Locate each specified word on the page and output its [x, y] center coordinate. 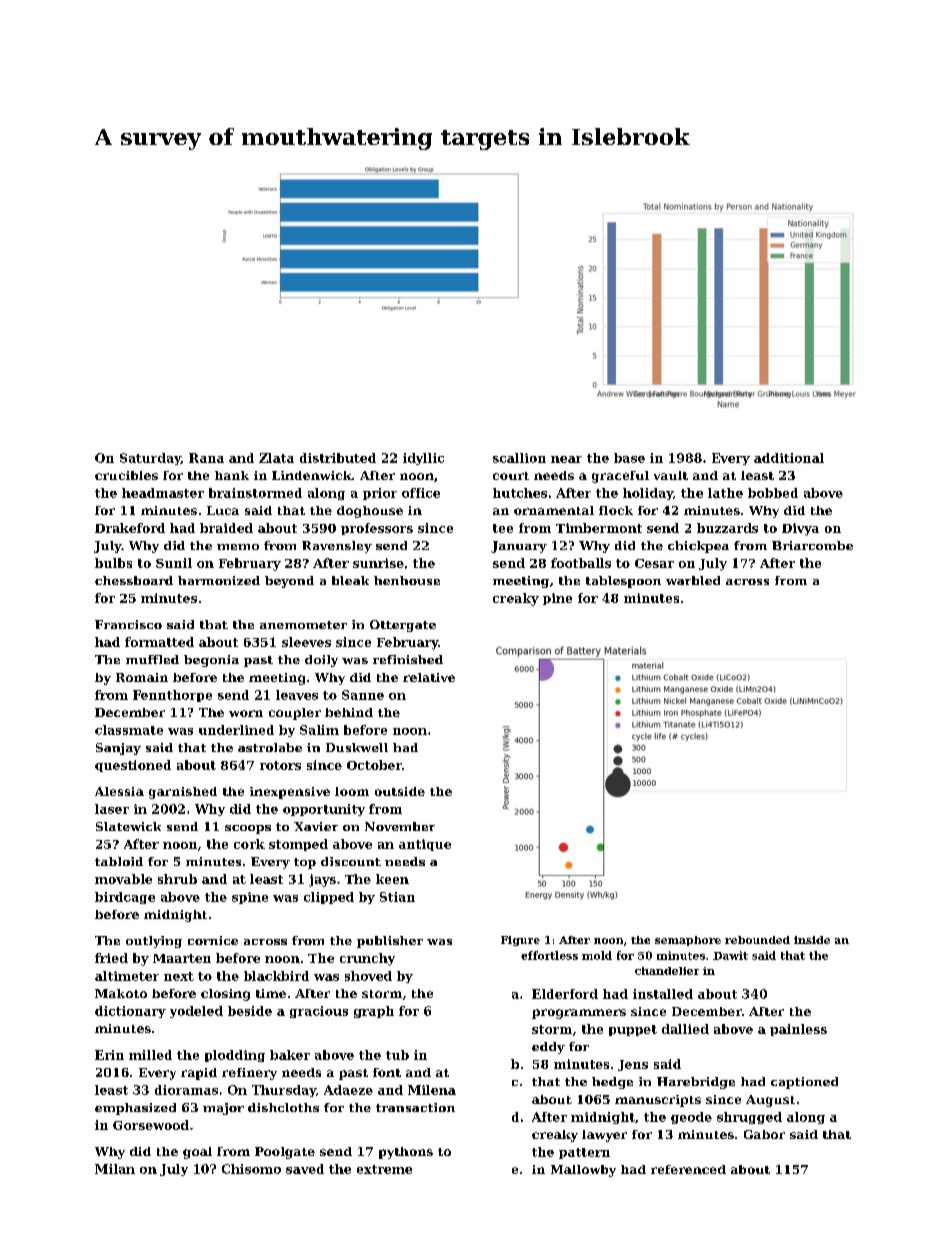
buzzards [727, 528]
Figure [520, 941]
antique [425, 845]
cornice [213, 940]
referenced [688, 1169]
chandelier [667, 971]
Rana [206, 458]
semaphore [688, 941]
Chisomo [251, 1169]
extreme [384, 1169]
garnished [183, 793]
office [421, 493]
